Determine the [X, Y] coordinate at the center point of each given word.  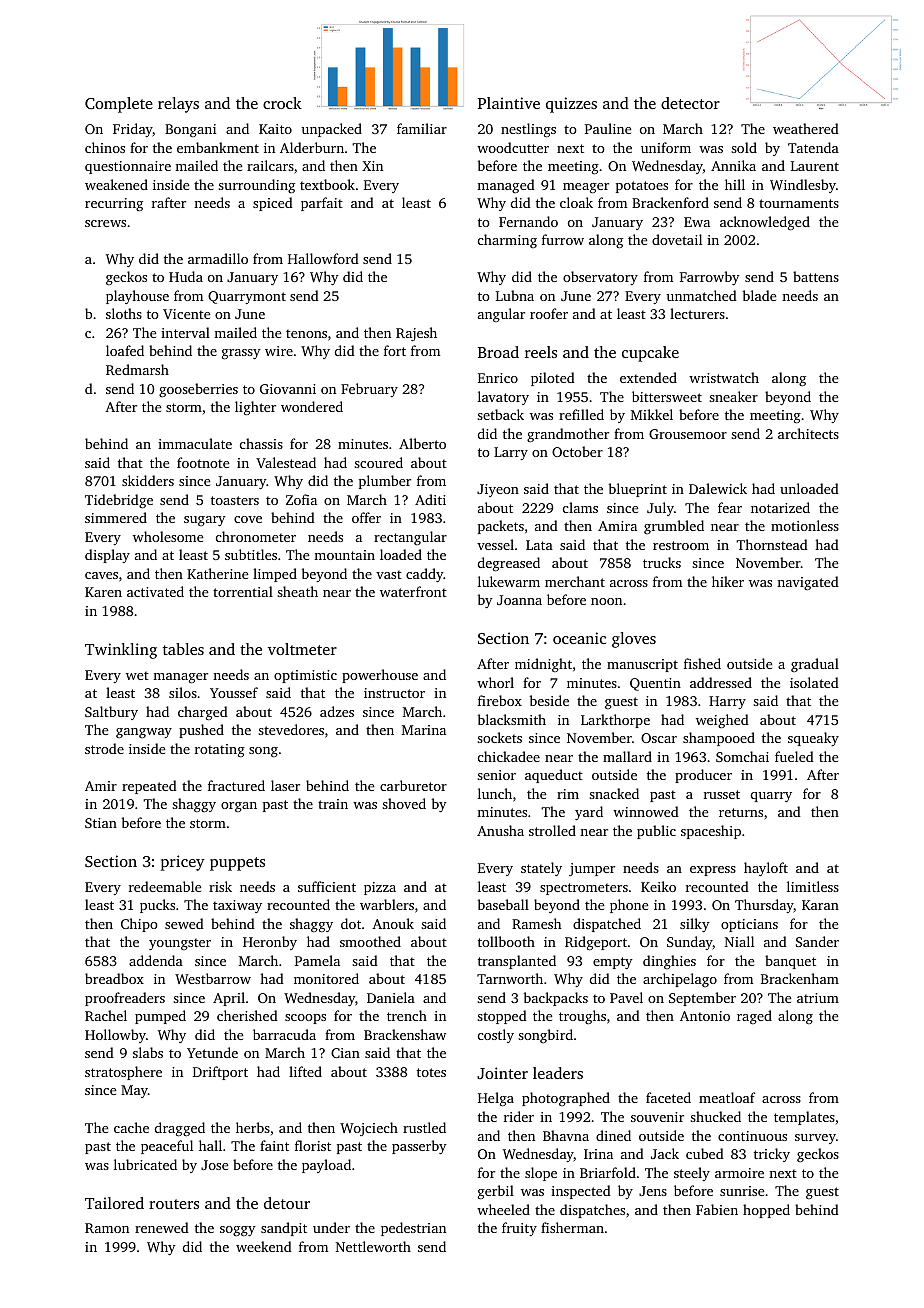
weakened [116, 184]
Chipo [139, 925]
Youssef [234, 692]
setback [500, 414]
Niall [739, 941]
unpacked [331, 130]
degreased [509, 564]
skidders [148, 480]
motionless [805, 525]
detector [690, 103]
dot [351, 923]
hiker [728, 581]
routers [174, 1204]
